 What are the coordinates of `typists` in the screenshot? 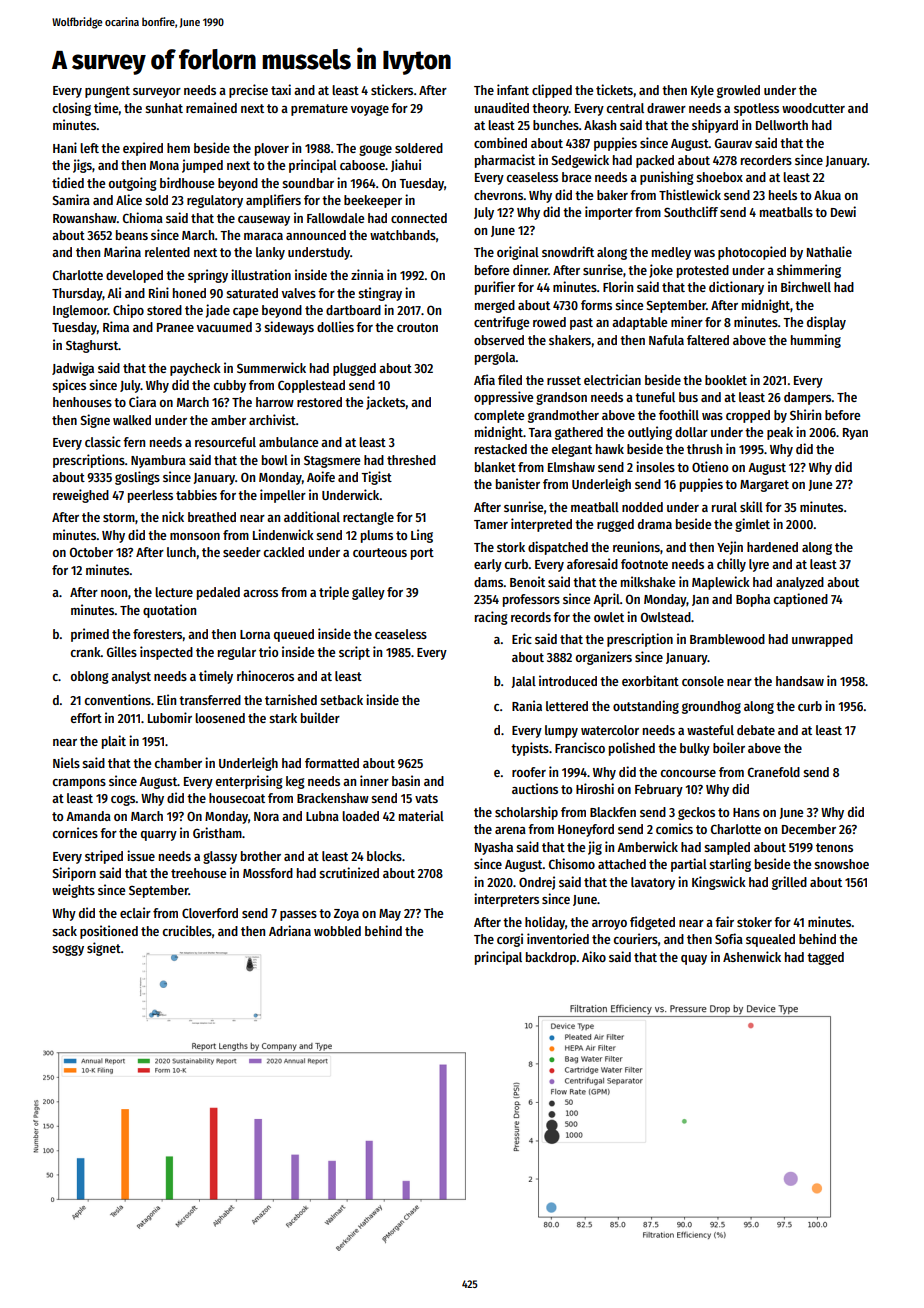 It's located at (530, 749).
